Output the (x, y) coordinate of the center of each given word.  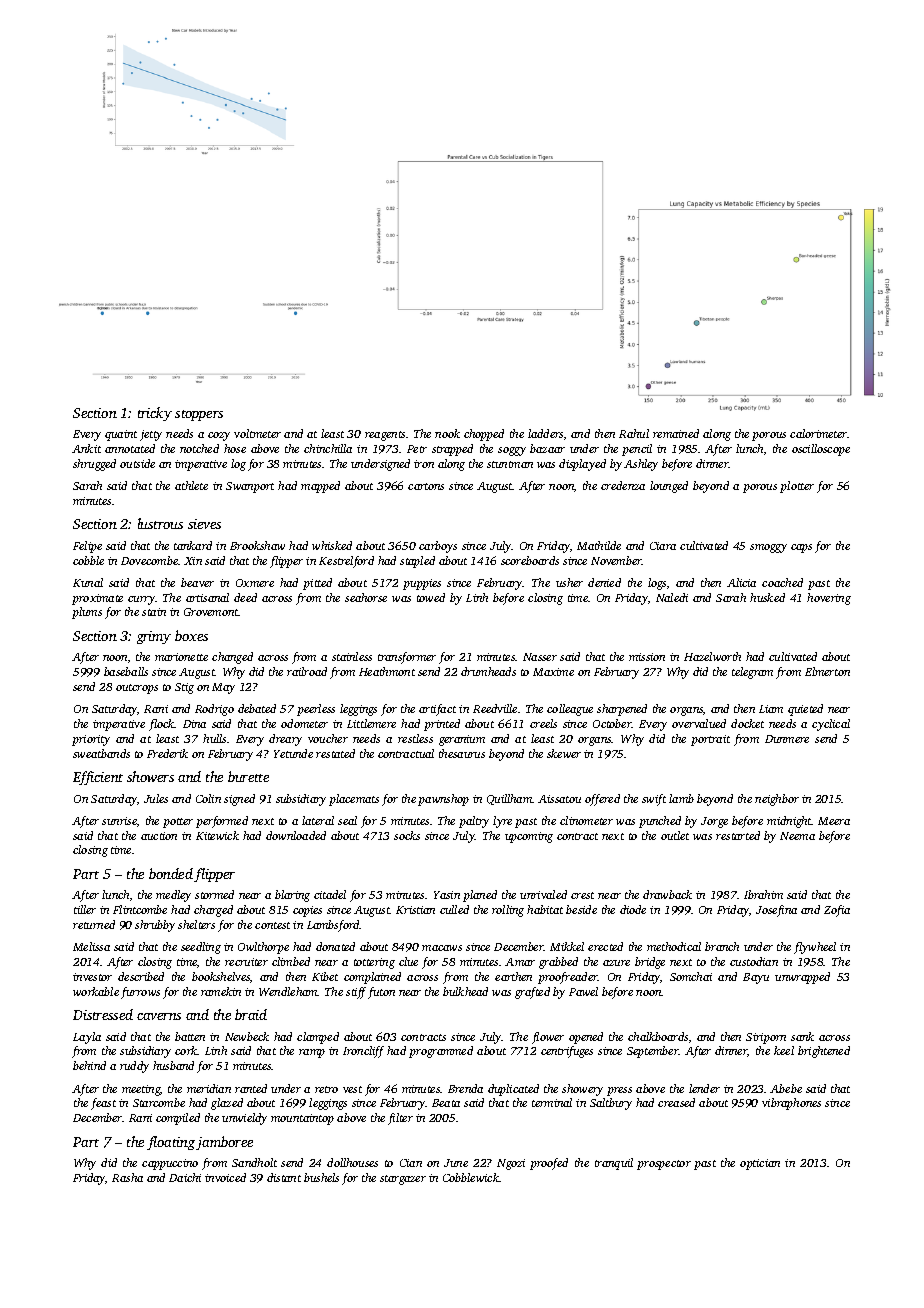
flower (548, 1038)
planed (480, 896)
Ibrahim (763, 894)
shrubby (155, 926)
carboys (438, 547)
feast (103, 1104)
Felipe (87, 547)
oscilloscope (821, 450)
